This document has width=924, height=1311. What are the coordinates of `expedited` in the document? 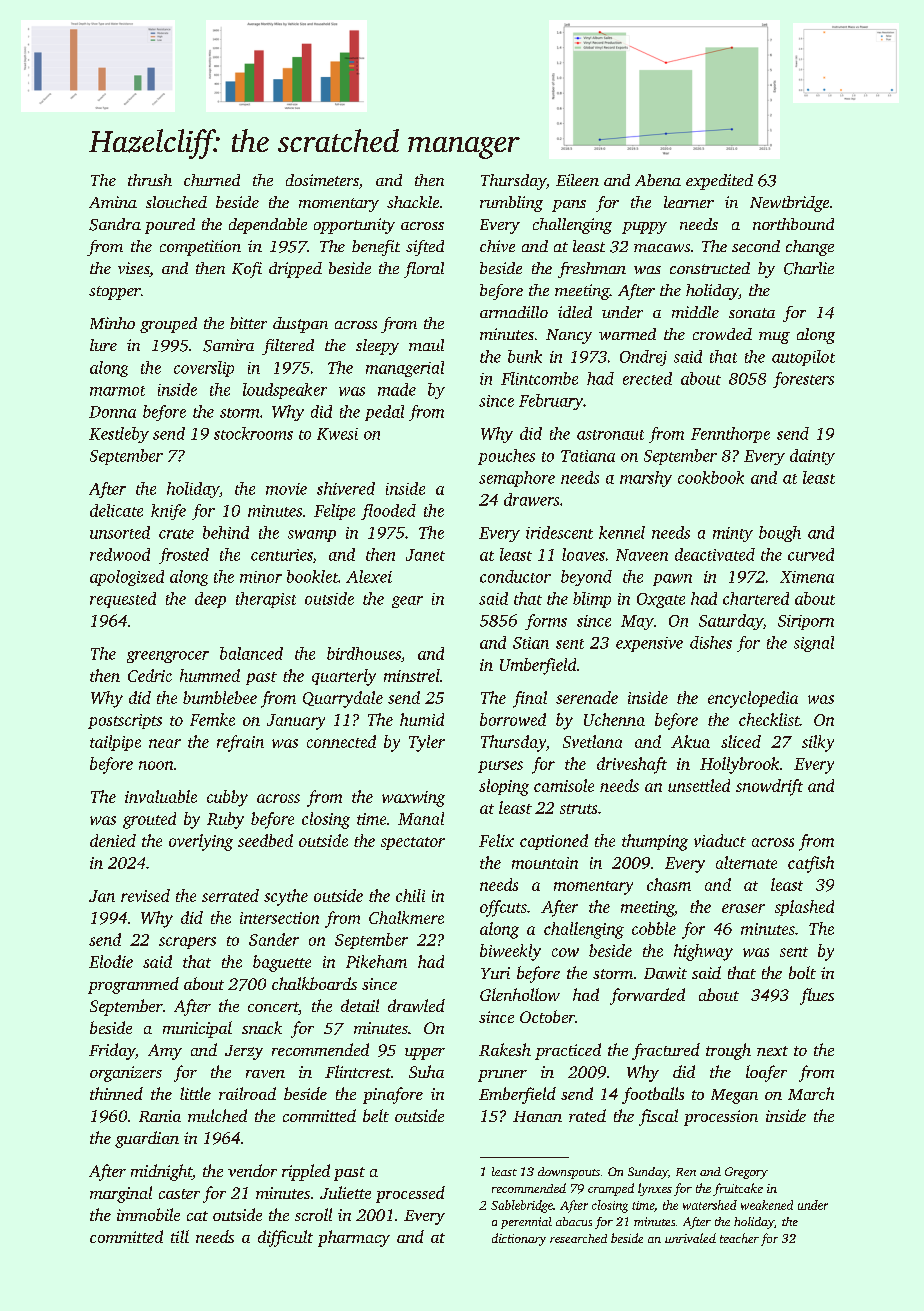 It's located at (719, 182).
